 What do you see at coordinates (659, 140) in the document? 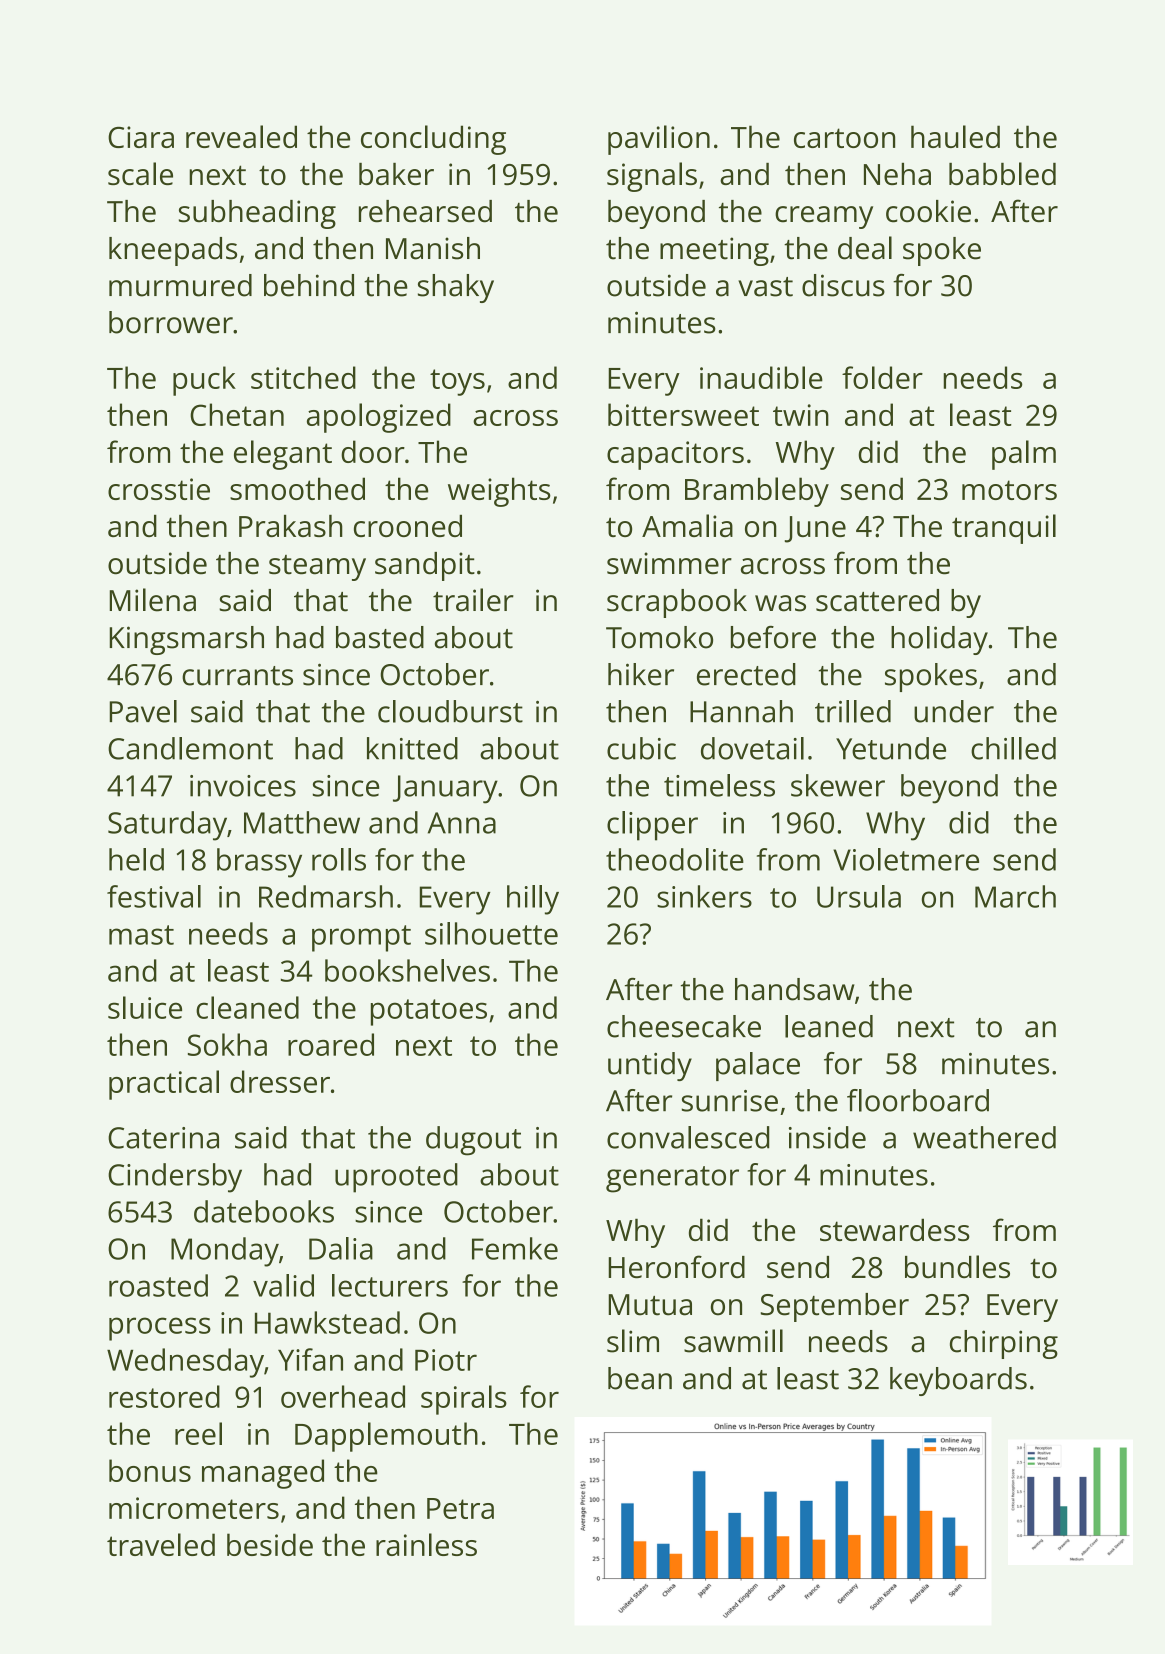
I see `pavilion` at bounding box center [659, 140].
